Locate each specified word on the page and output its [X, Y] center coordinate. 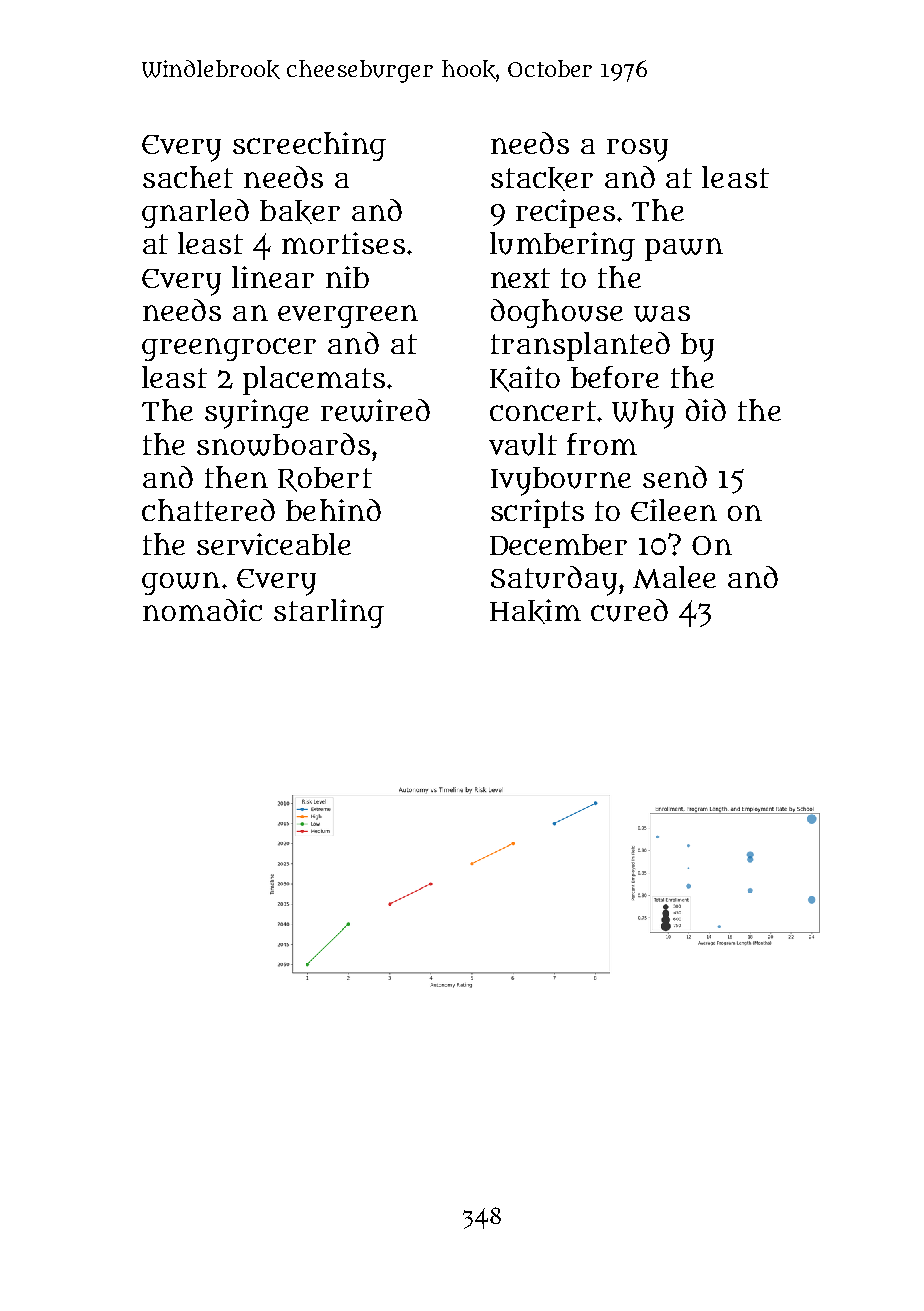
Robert [325, 479]
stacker [542, 179]
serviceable [274, 544]
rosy [637, 150]
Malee [674, 577]
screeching [309, 146]
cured [629, 610]
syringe [257, 414]
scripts [537, 513]
